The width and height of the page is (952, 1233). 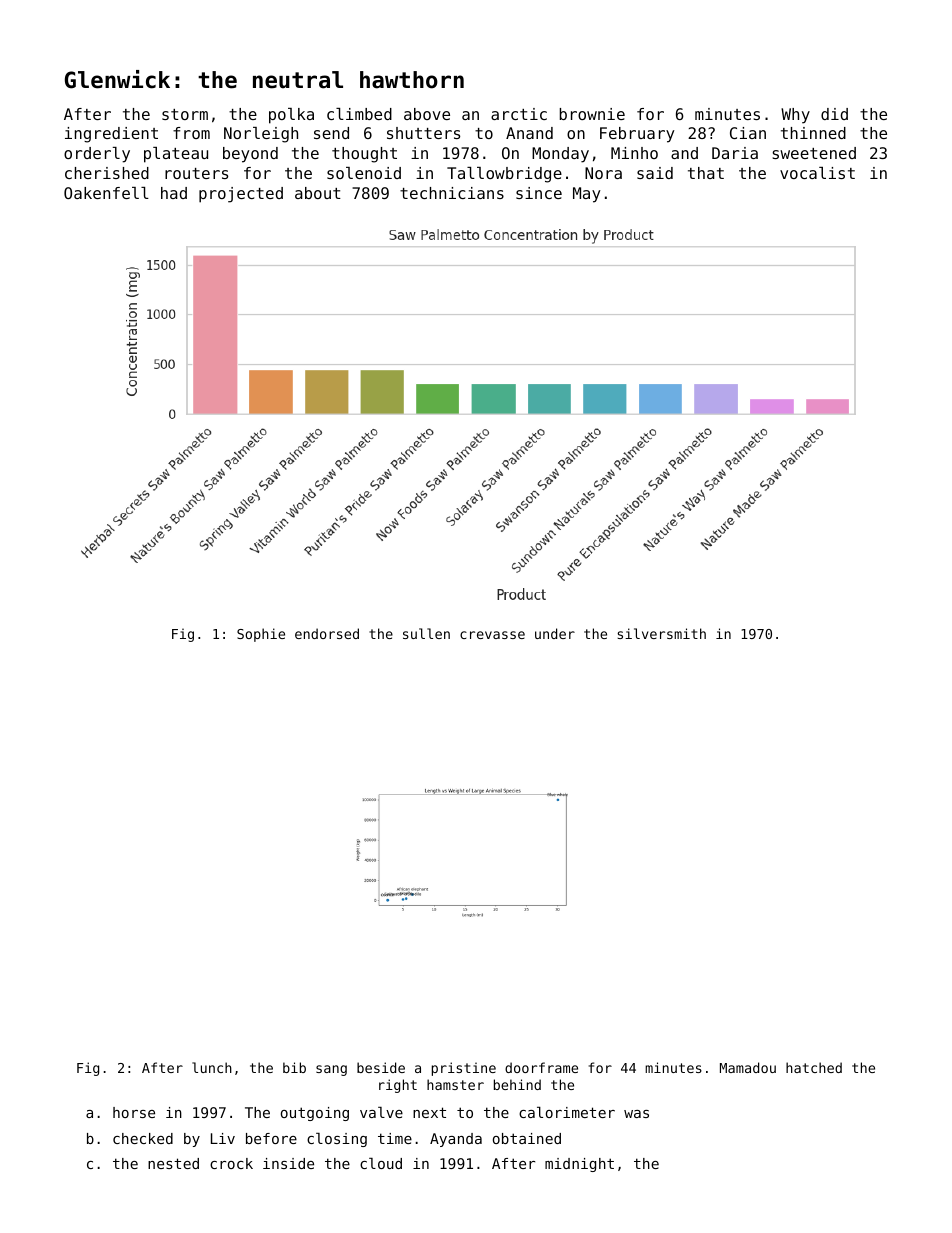 What do you see at coordinates (504, 175) in the page?
I see `Tallowbridge` at bounding box center [504, 175].
